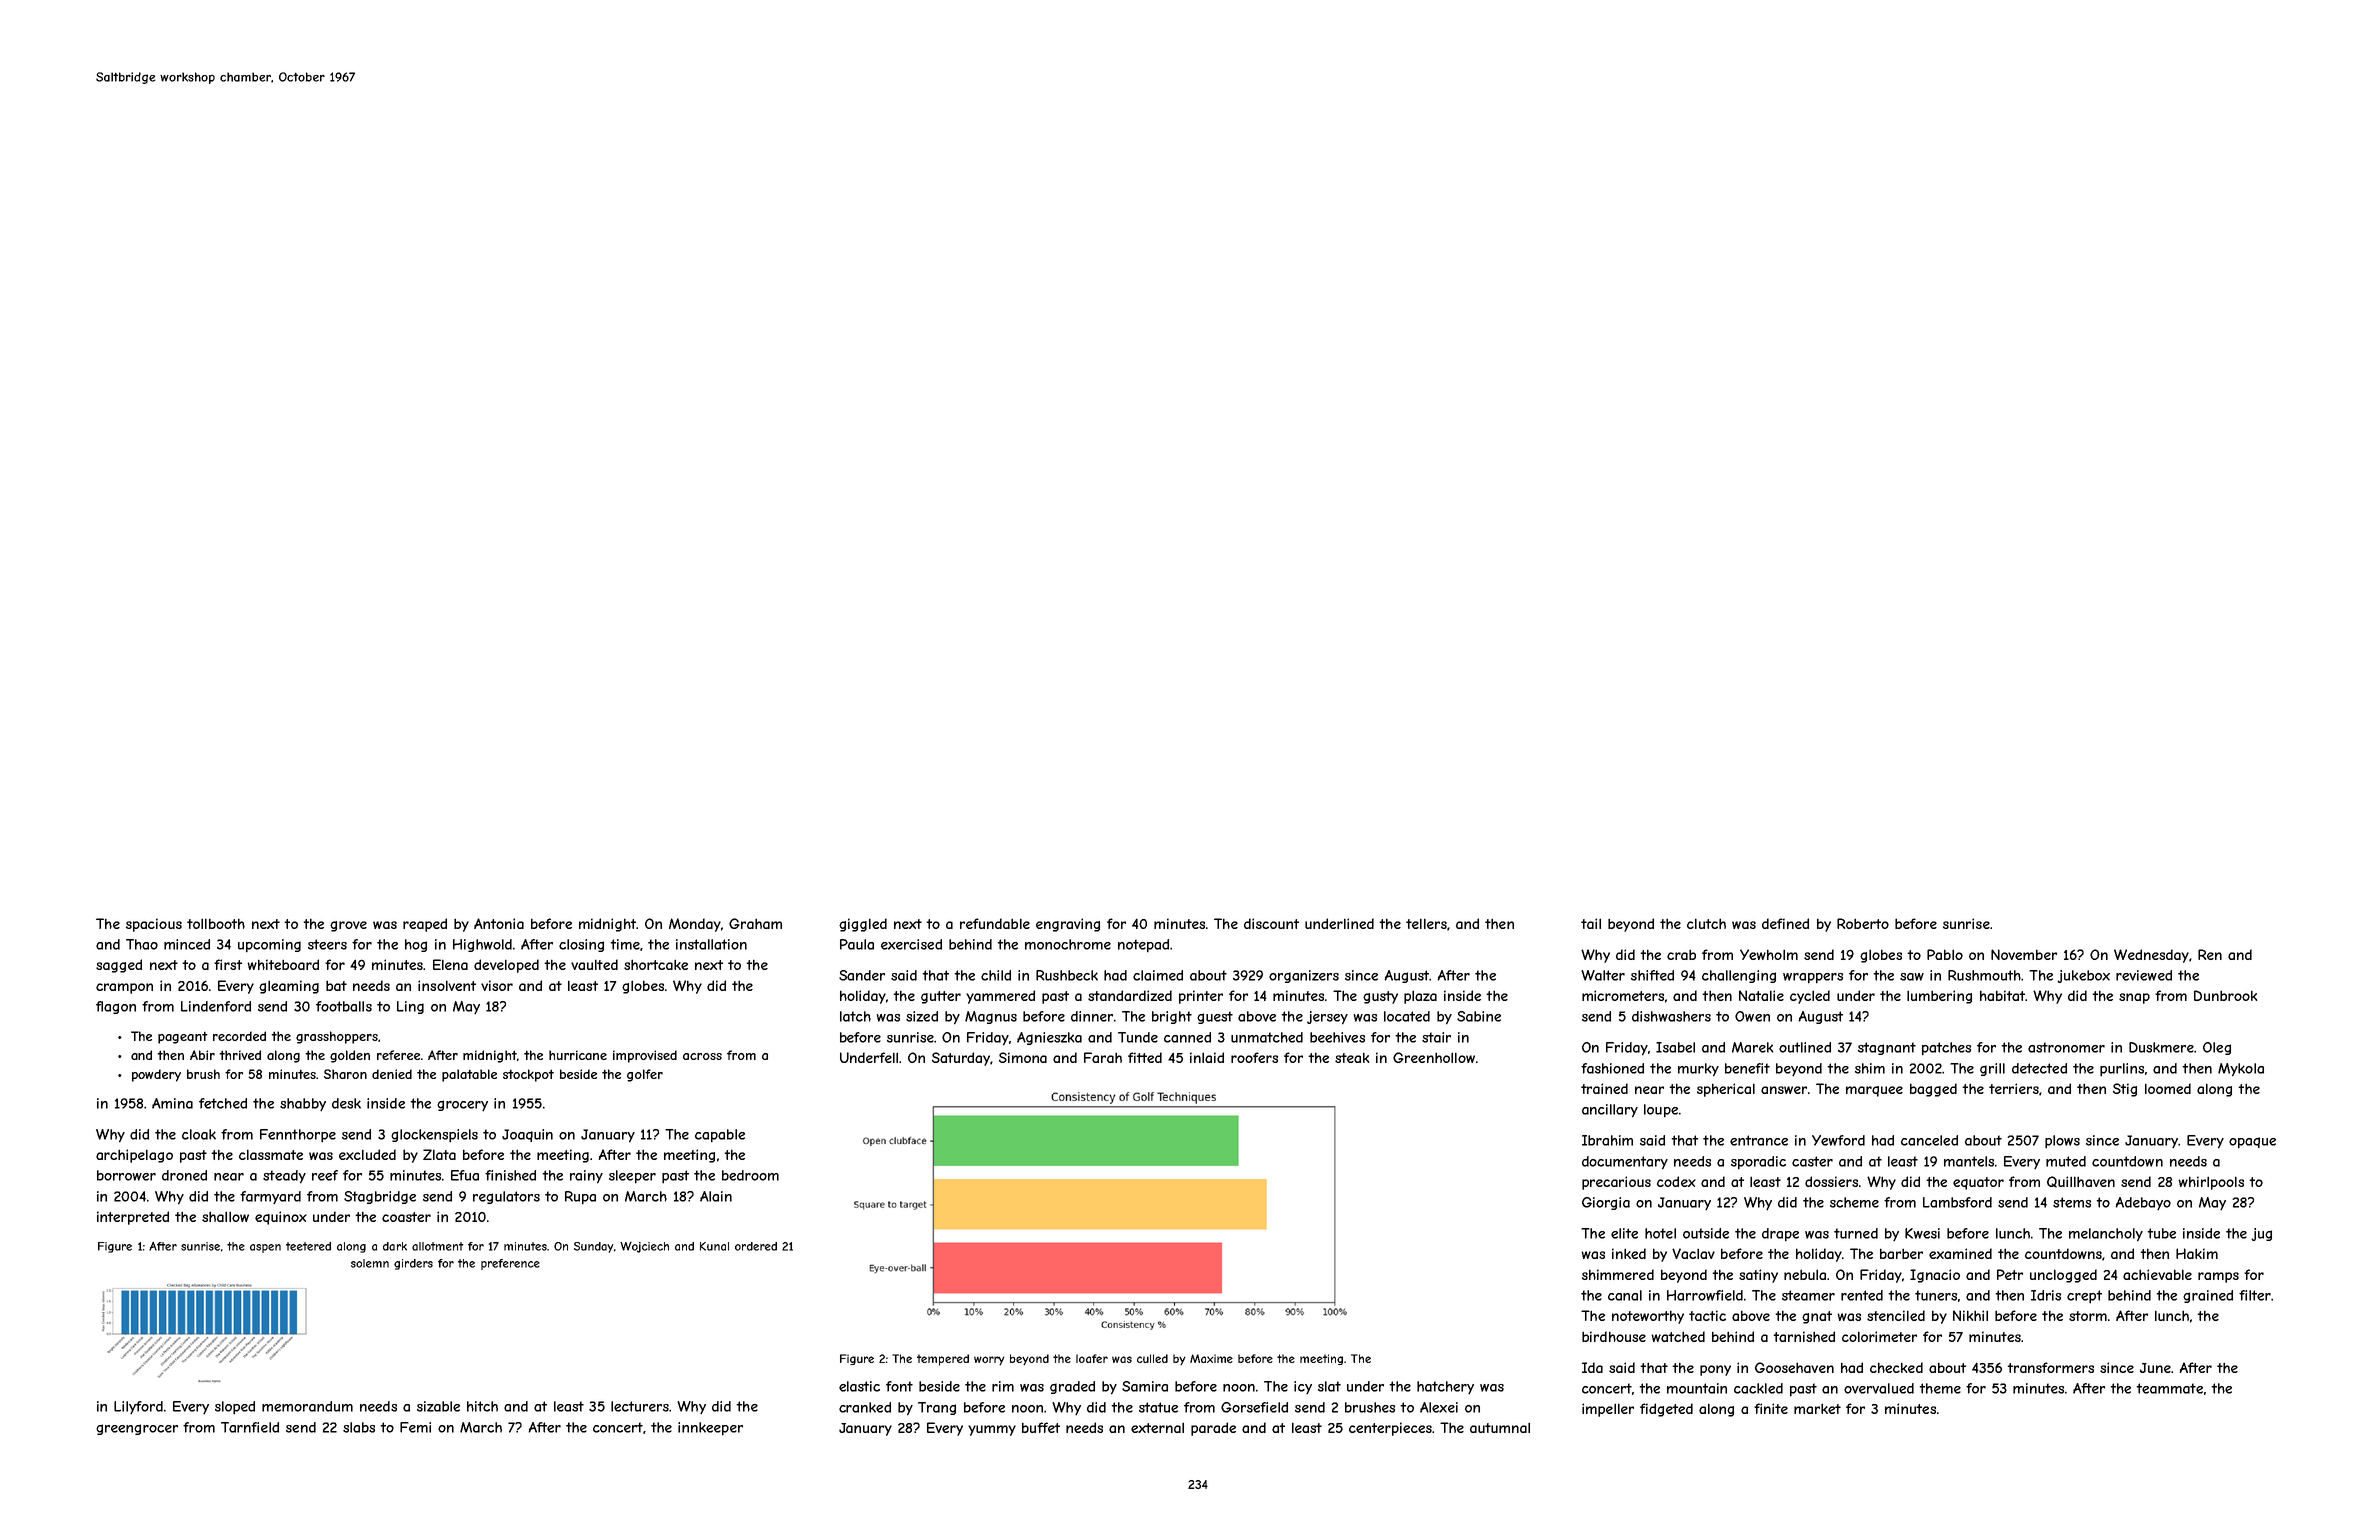 The image size is (2376, 1537). Describe the element at coordinates (1929, 1140) in the screenshot. I see `canceled` at that location.
